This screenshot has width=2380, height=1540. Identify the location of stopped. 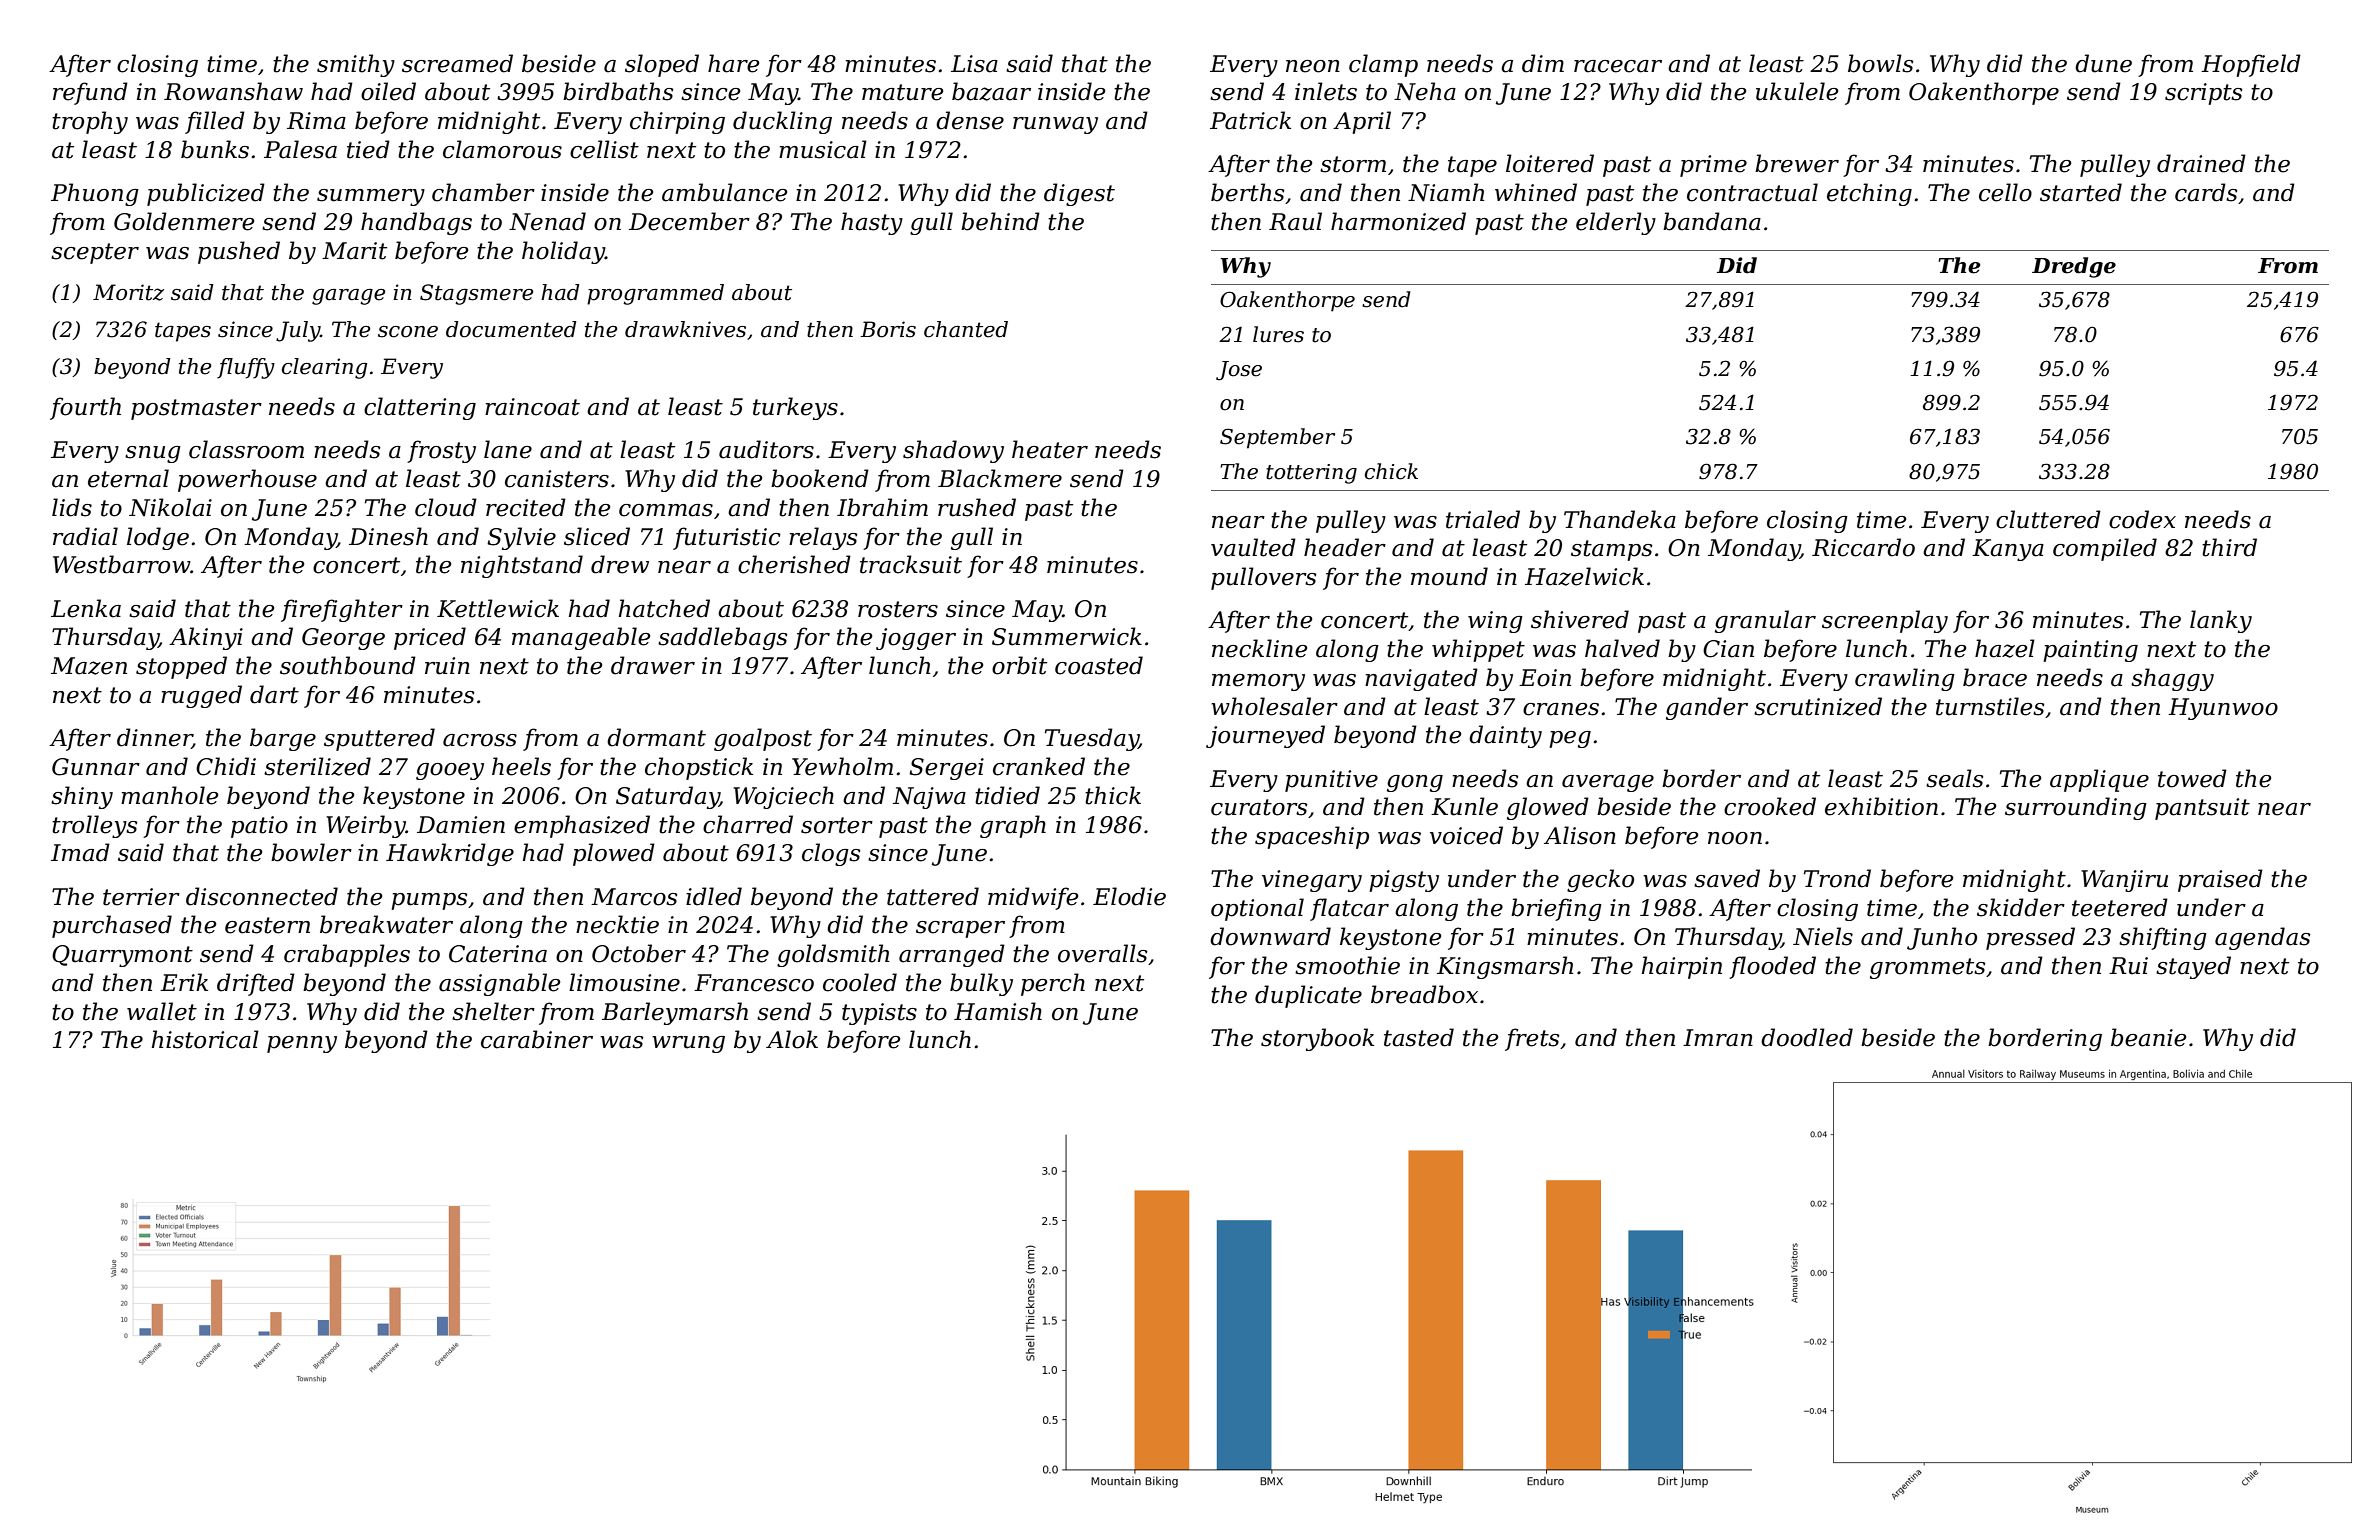
(181, 667).
